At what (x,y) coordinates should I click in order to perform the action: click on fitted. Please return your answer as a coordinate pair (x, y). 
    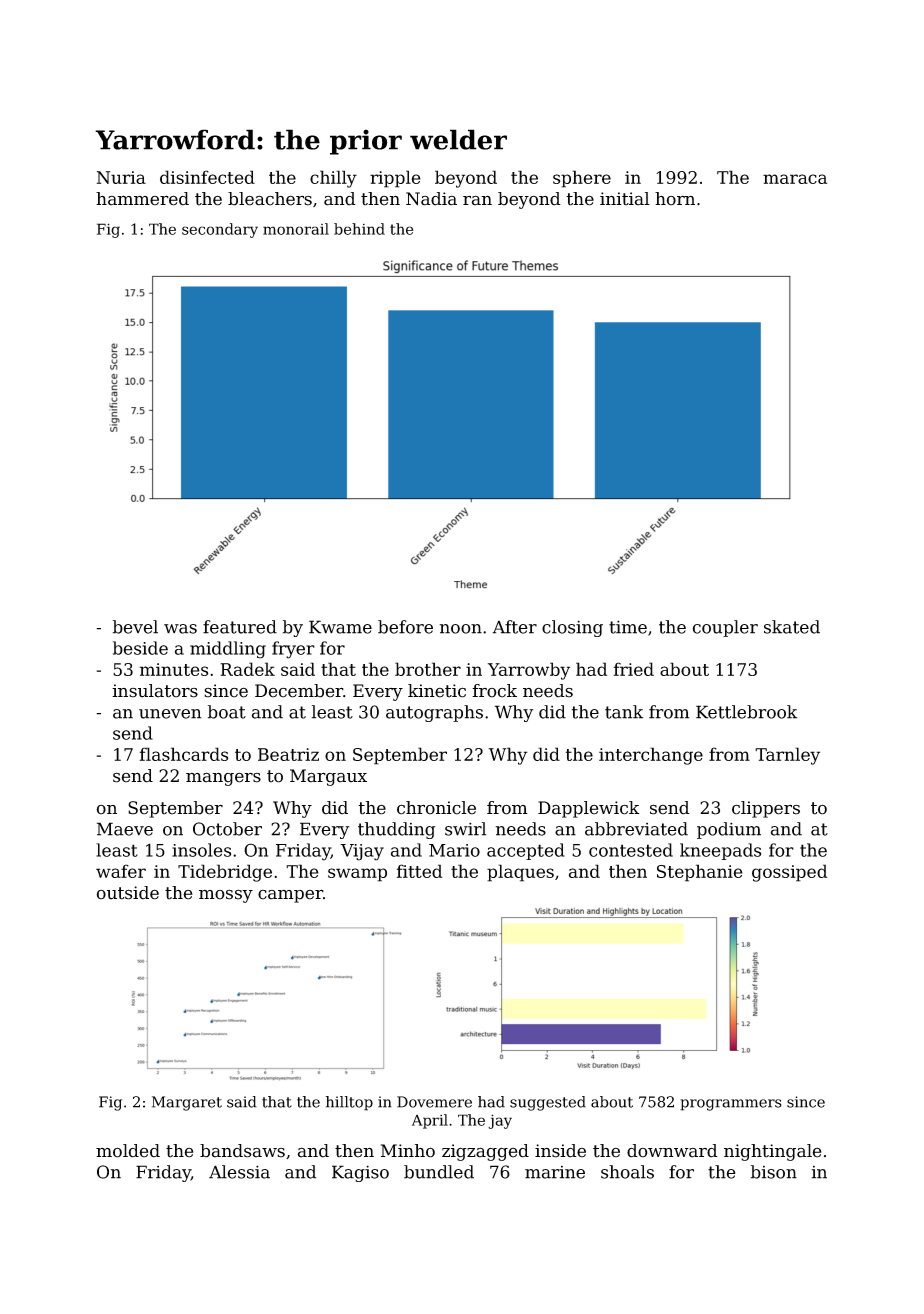
    Looking at the image, I should click on (419, 871).
